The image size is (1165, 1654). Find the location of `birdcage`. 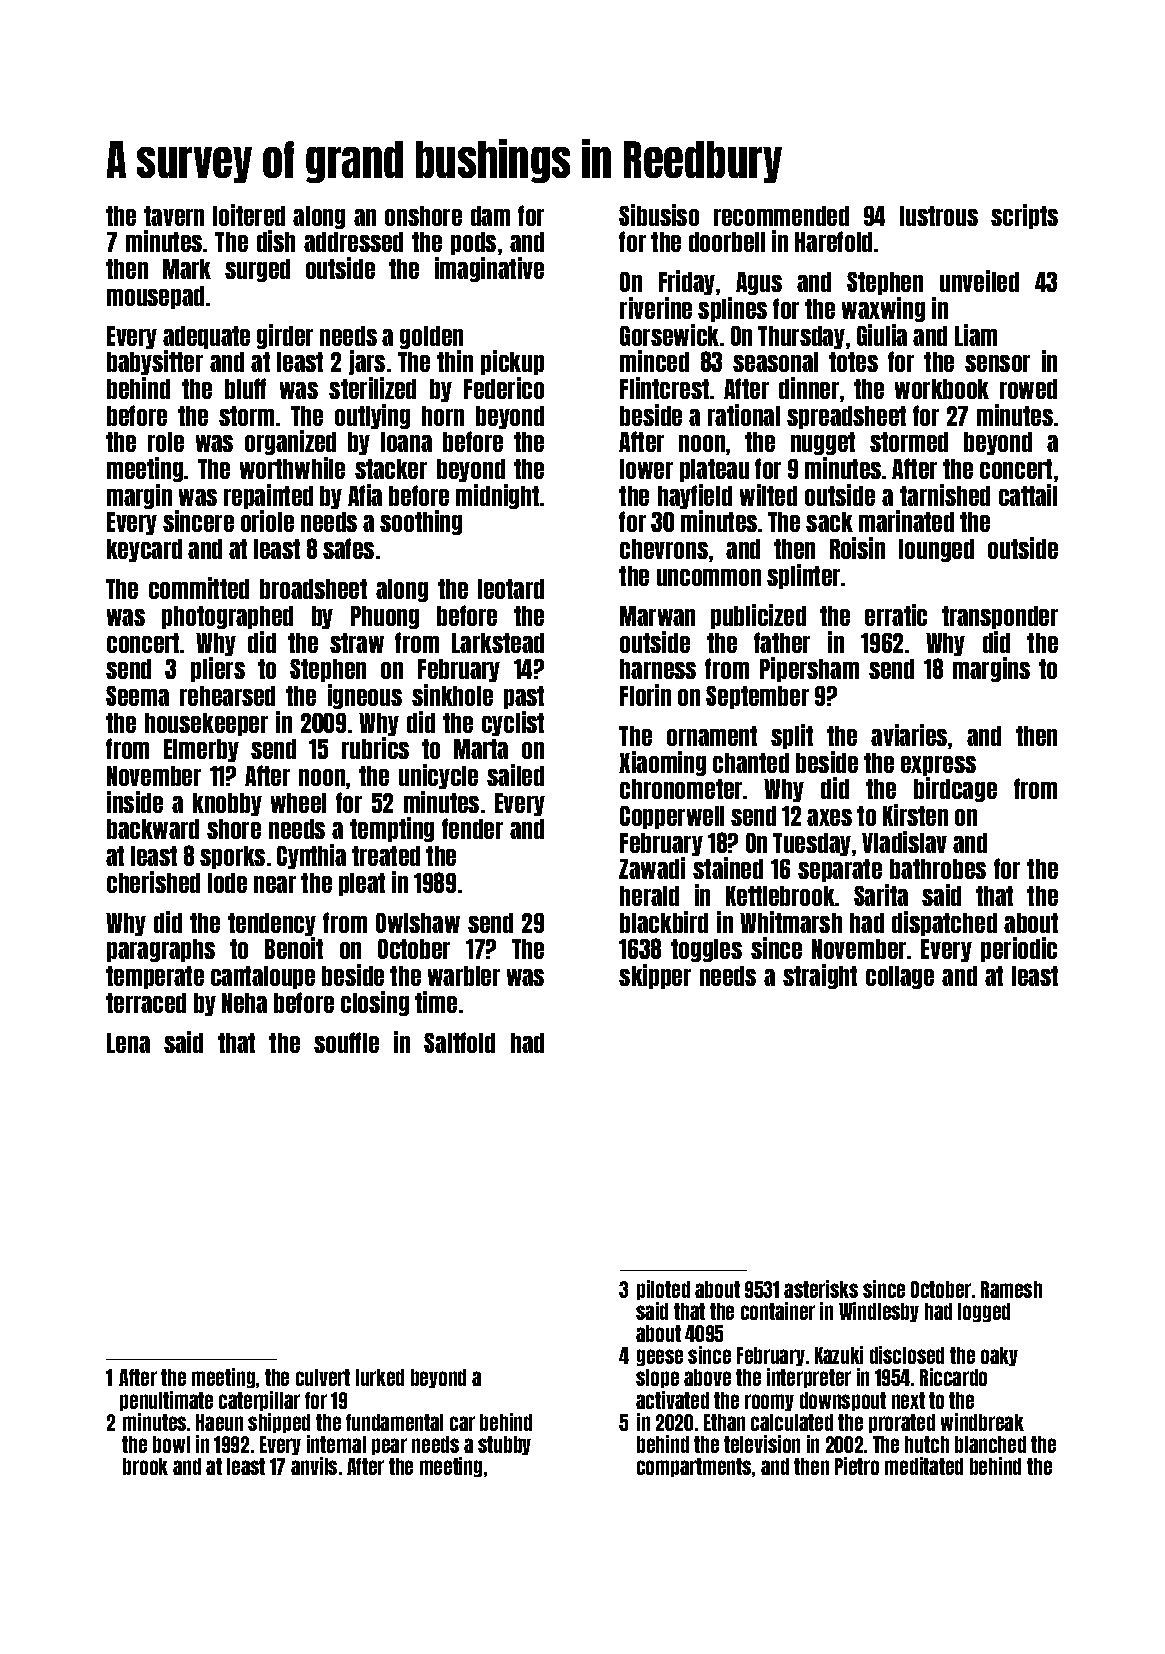

birdcage is located at coordinates (955, 789).
